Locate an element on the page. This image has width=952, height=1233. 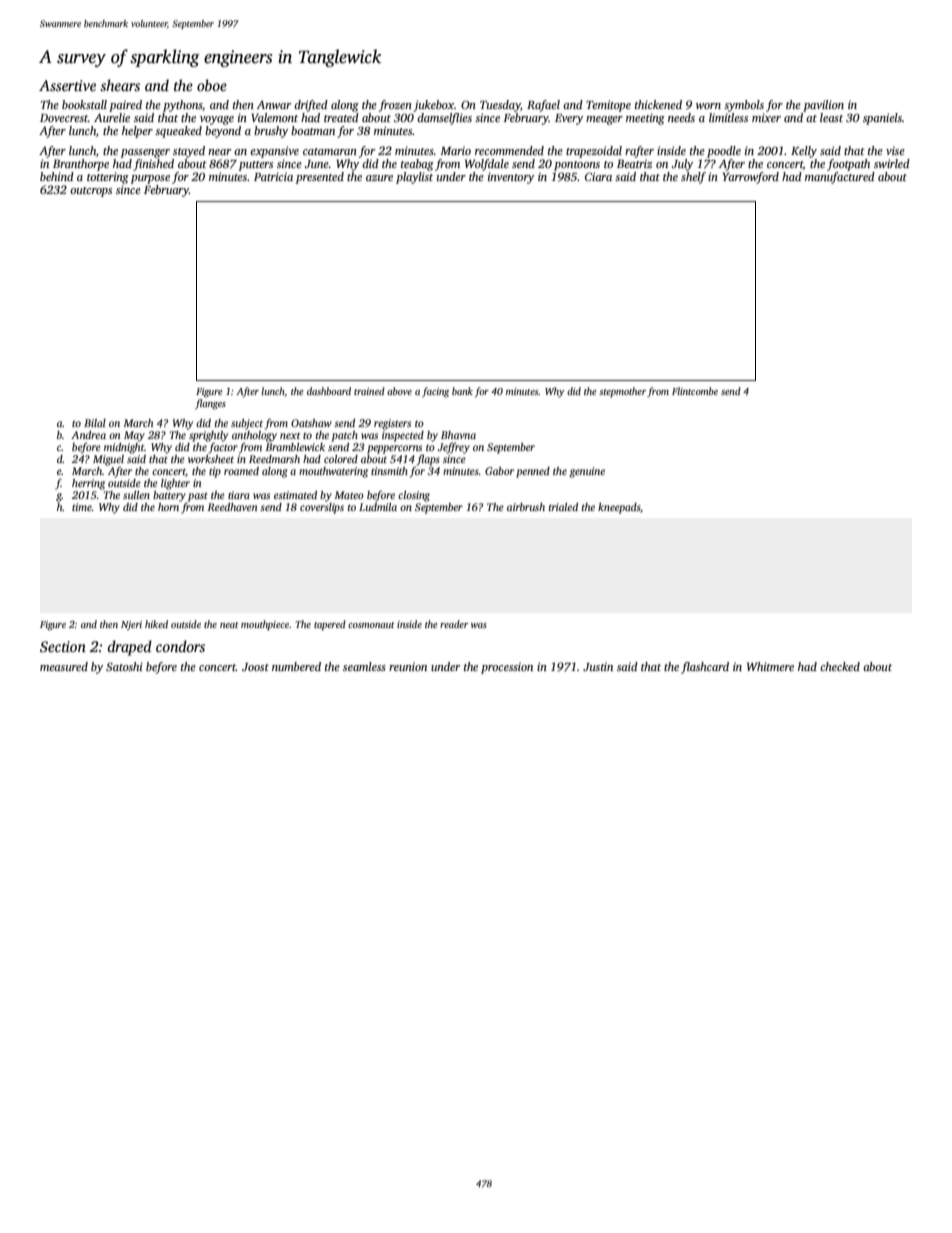
Flintcombe is located at coordinates (695, 391).
